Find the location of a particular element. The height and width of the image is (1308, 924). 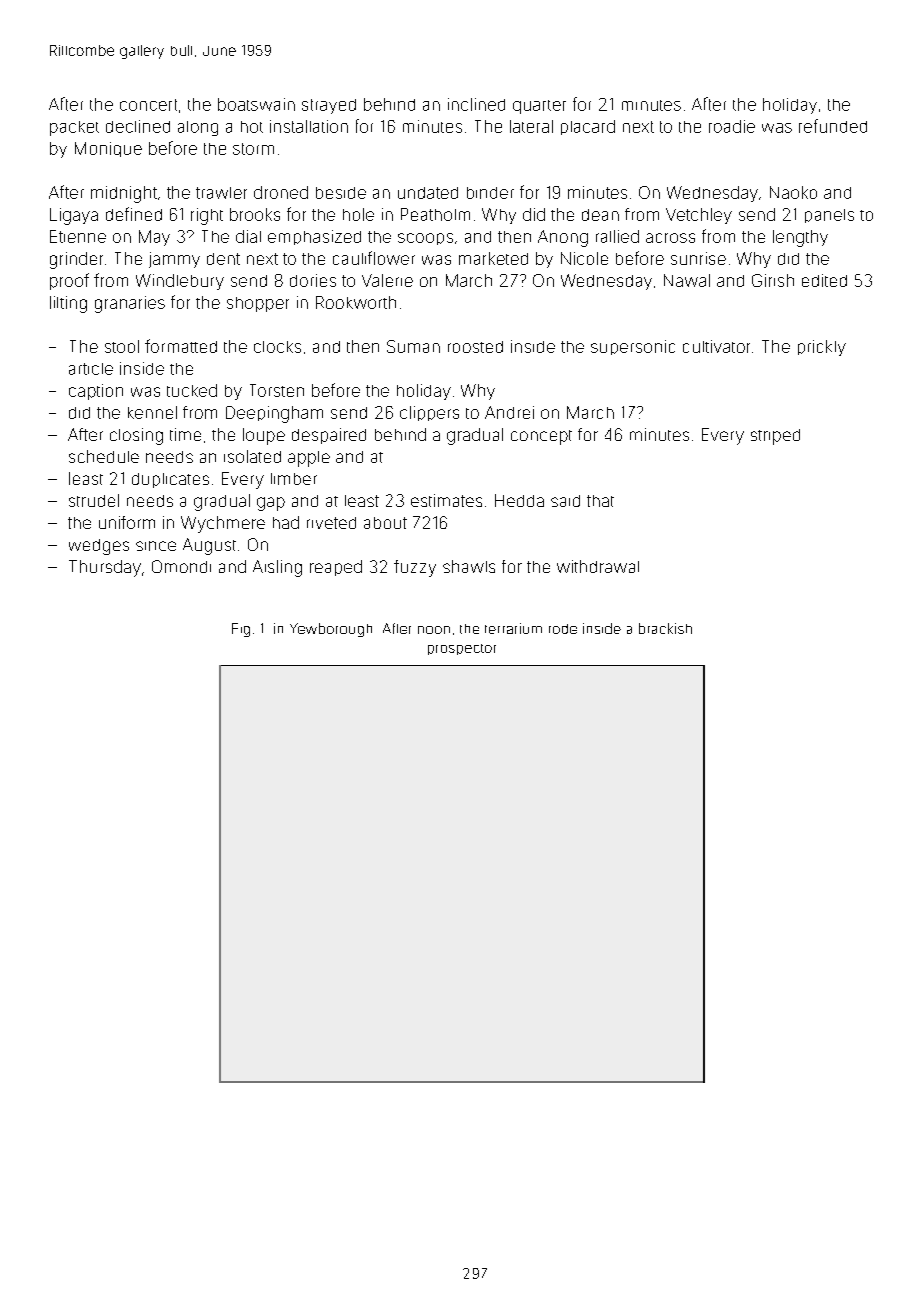

prickly is located at coordinates (822, 348).
